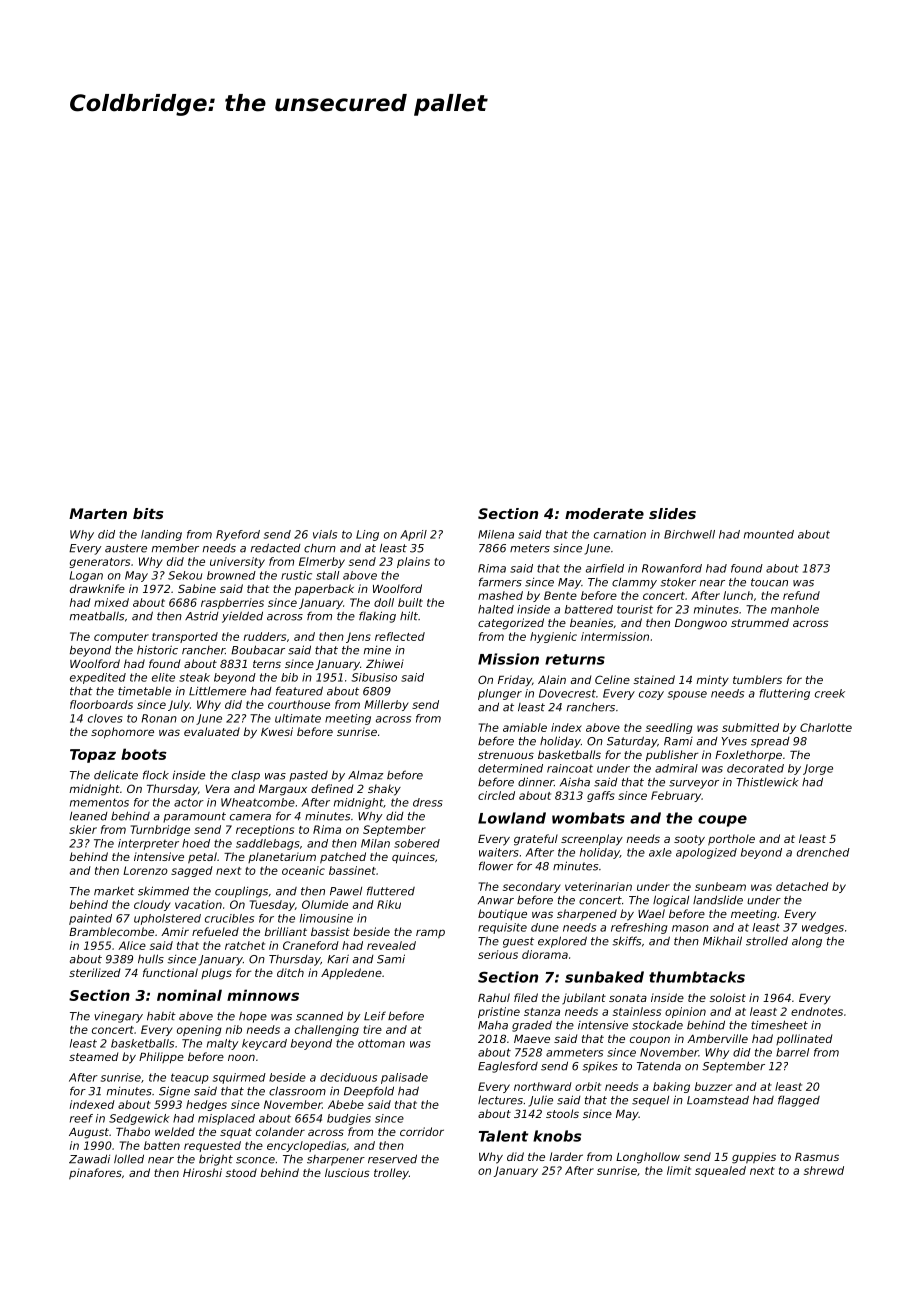  What do you see at coordinates (145, 870) in the page?
I see `Lorenzo` at bounding box center [145, 870].
